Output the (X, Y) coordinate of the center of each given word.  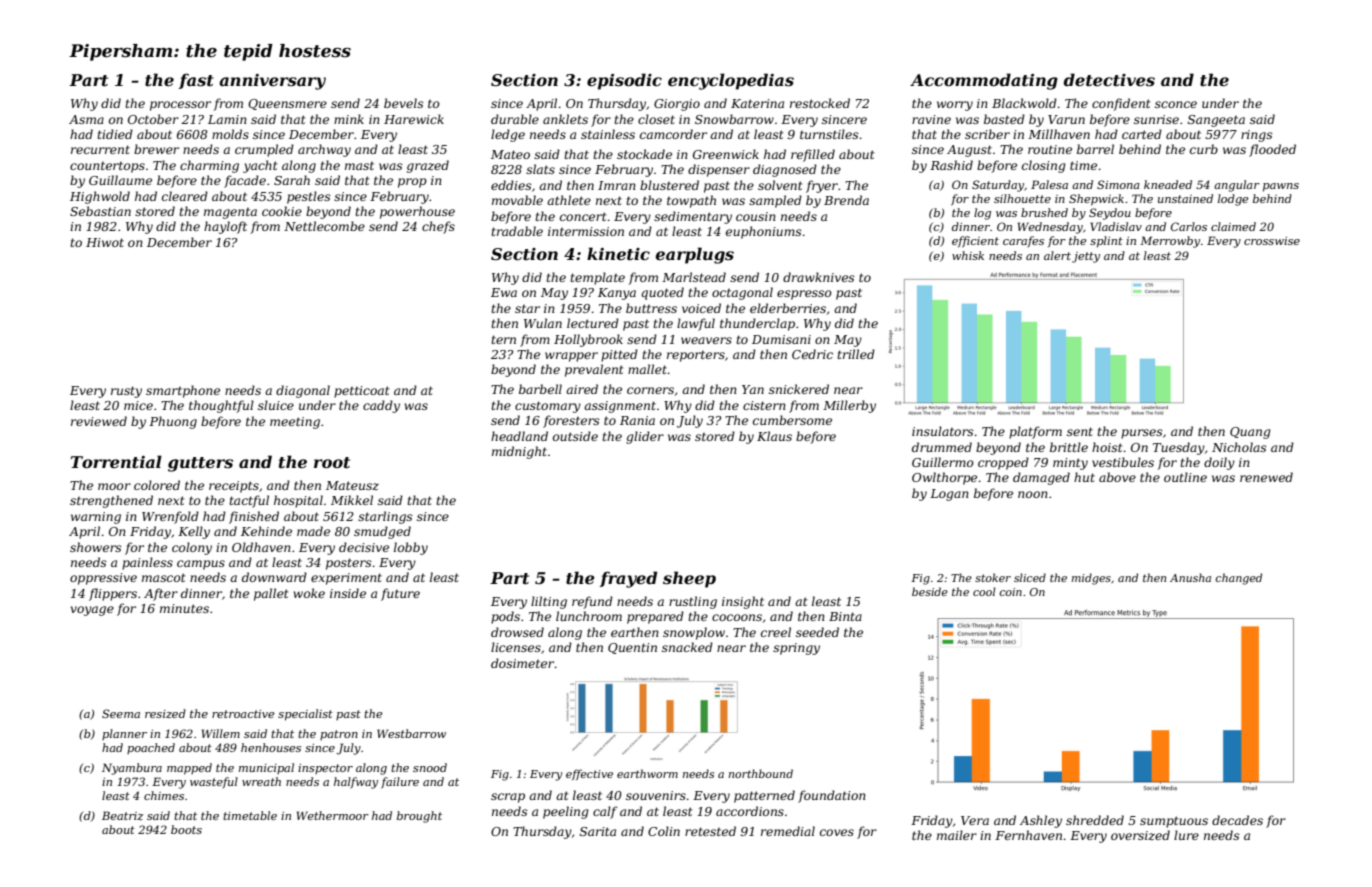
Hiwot (105, 242)
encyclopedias (731, 81)
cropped (1003, 463)
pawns (1281, 187)
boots (186, 829)
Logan (949, 495)
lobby (411, 548)
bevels (403, 103)
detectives (1109, 79)
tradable (517, 231)
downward (274, 577)
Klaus (774, 436)
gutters (200, 464)
